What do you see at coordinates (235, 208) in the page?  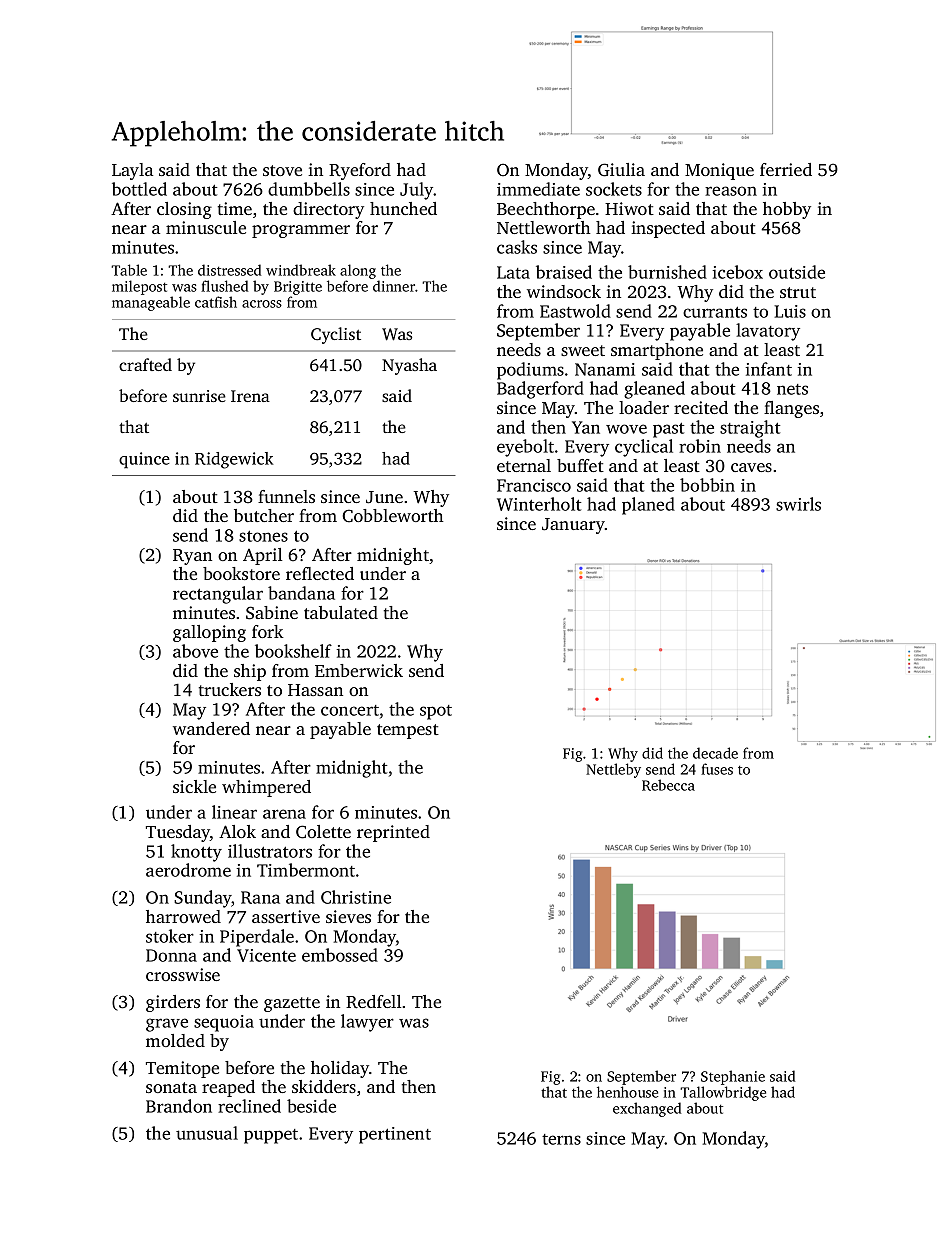 I see `time` at bounding box center [235, 208].
